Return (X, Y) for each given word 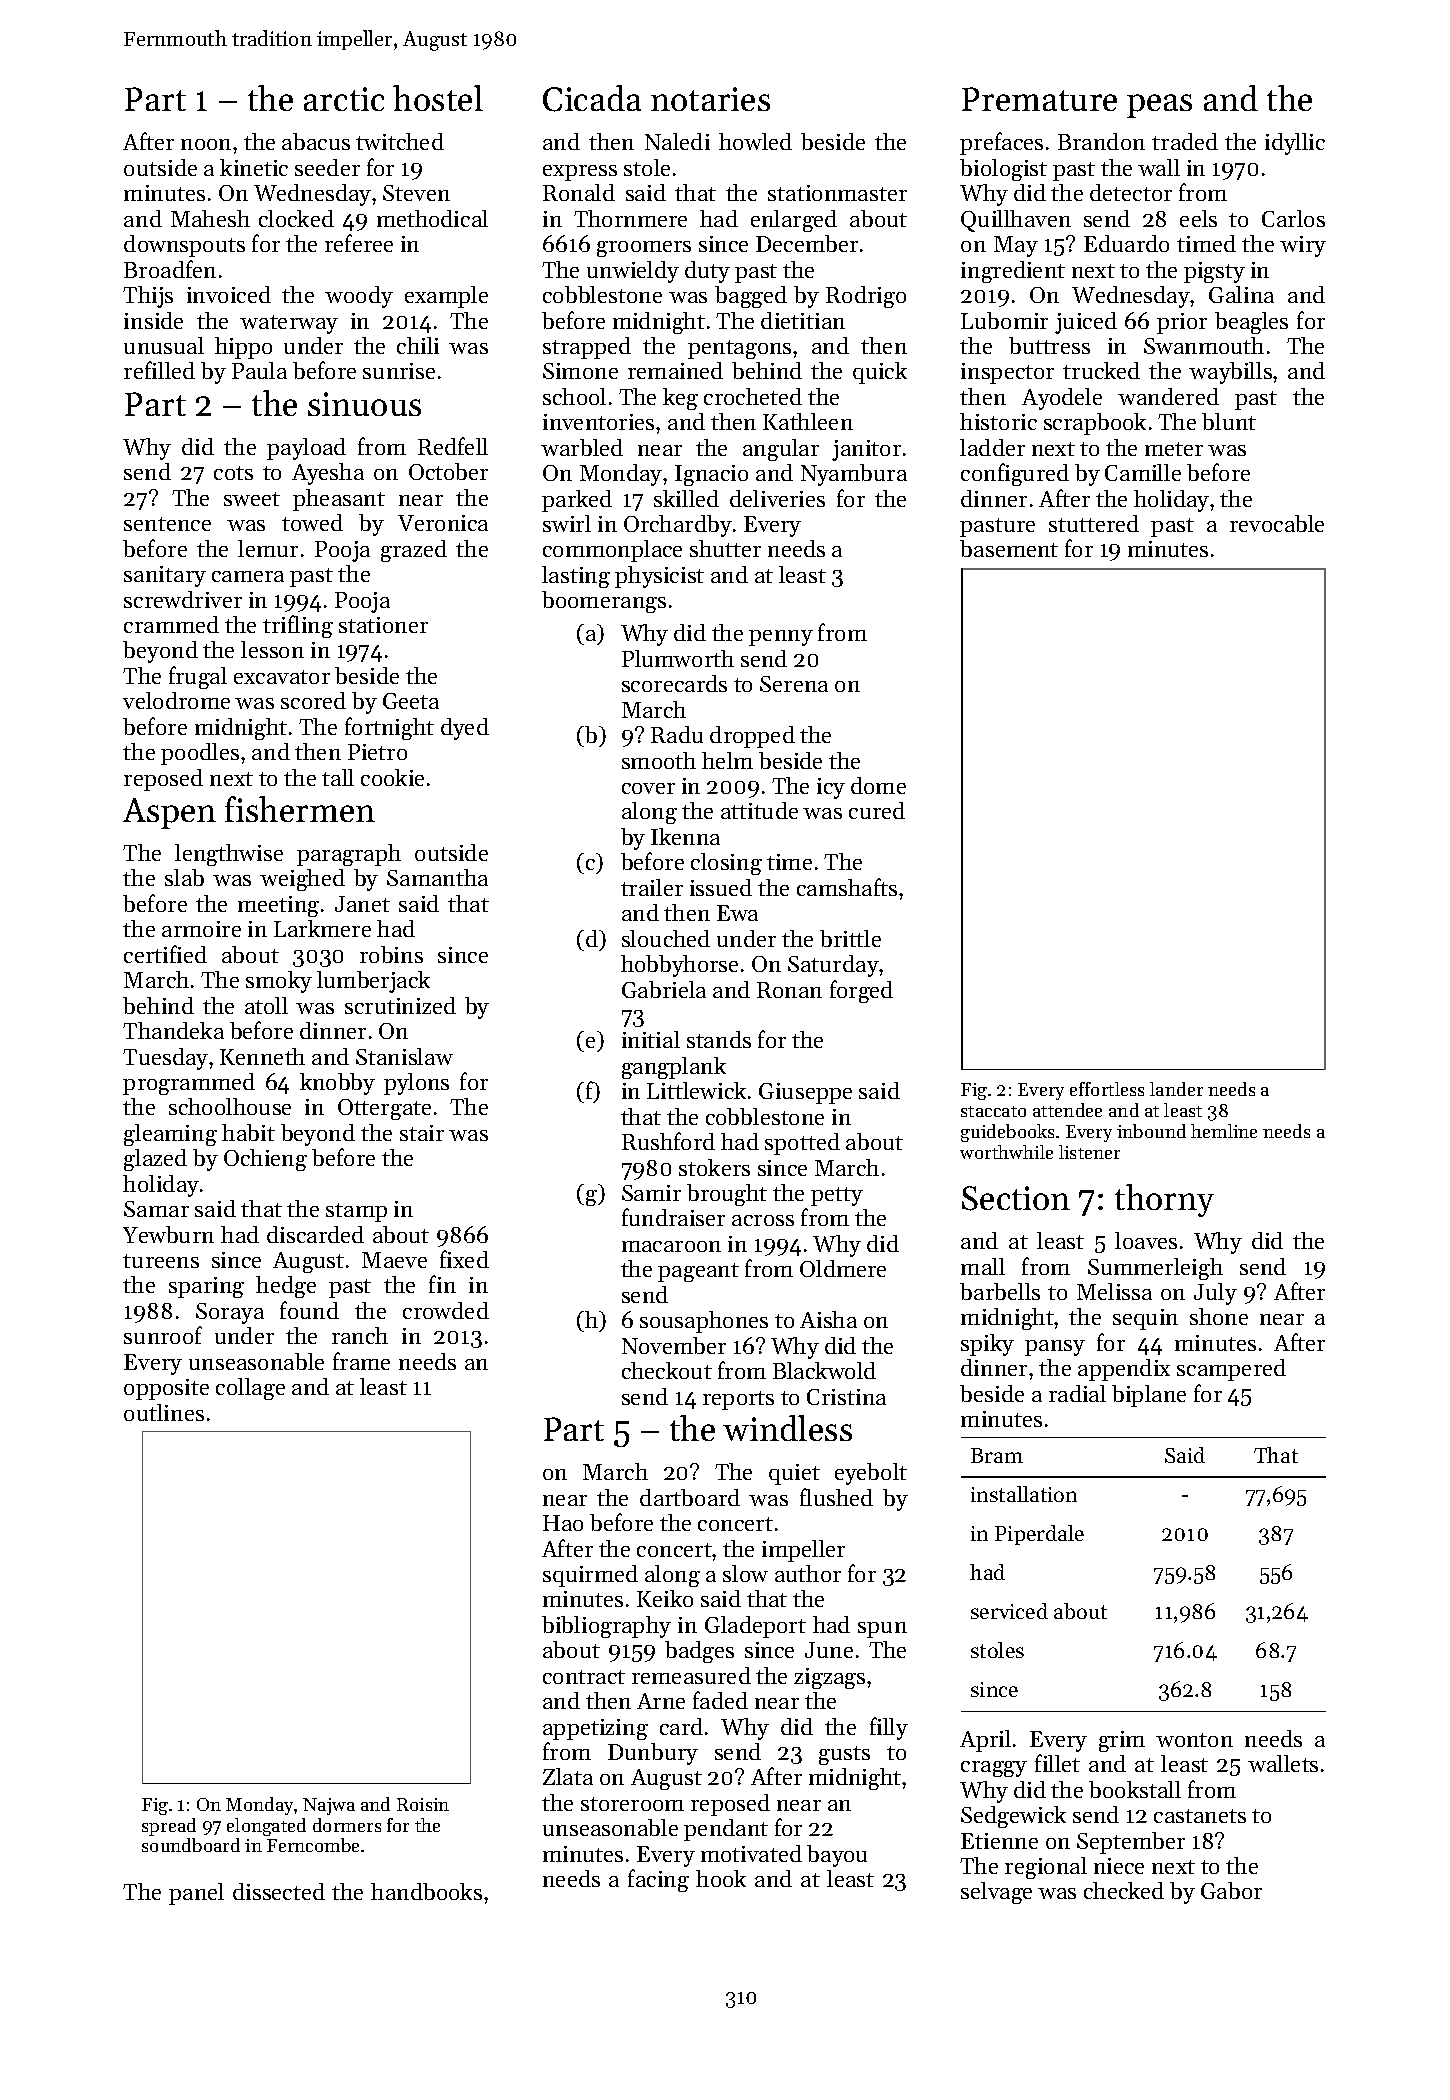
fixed (464, 1259)
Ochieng (265, 1160)
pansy (1055, 1348)
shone (1219, 1316)
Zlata (568, 1776)
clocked (296, 218)
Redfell (453, 446)
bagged (751, 297)
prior (1182, 323)
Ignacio (711, 475)
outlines (164, 1412)
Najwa (329, 1806)
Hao (563, 1523)
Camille (1143, 472)
